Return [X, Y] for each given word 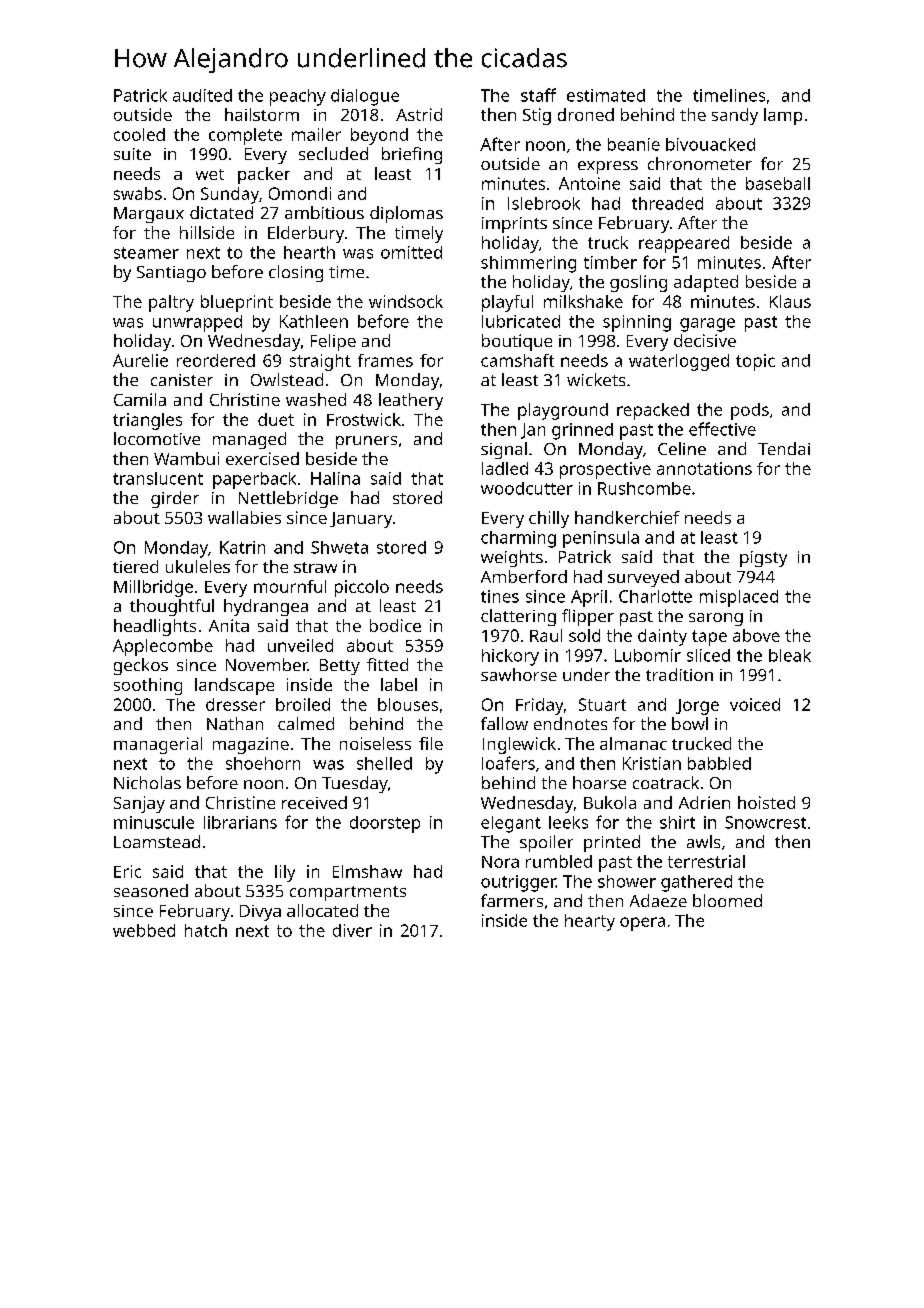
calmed [306, 723]
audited [202, 95]
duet [276, 419]
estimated [606, 95]
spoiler [546, 843]
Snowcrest [765, 822]
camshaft [517, 360]
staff [538, 95]
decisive [705, 340]
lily [285, 873]
